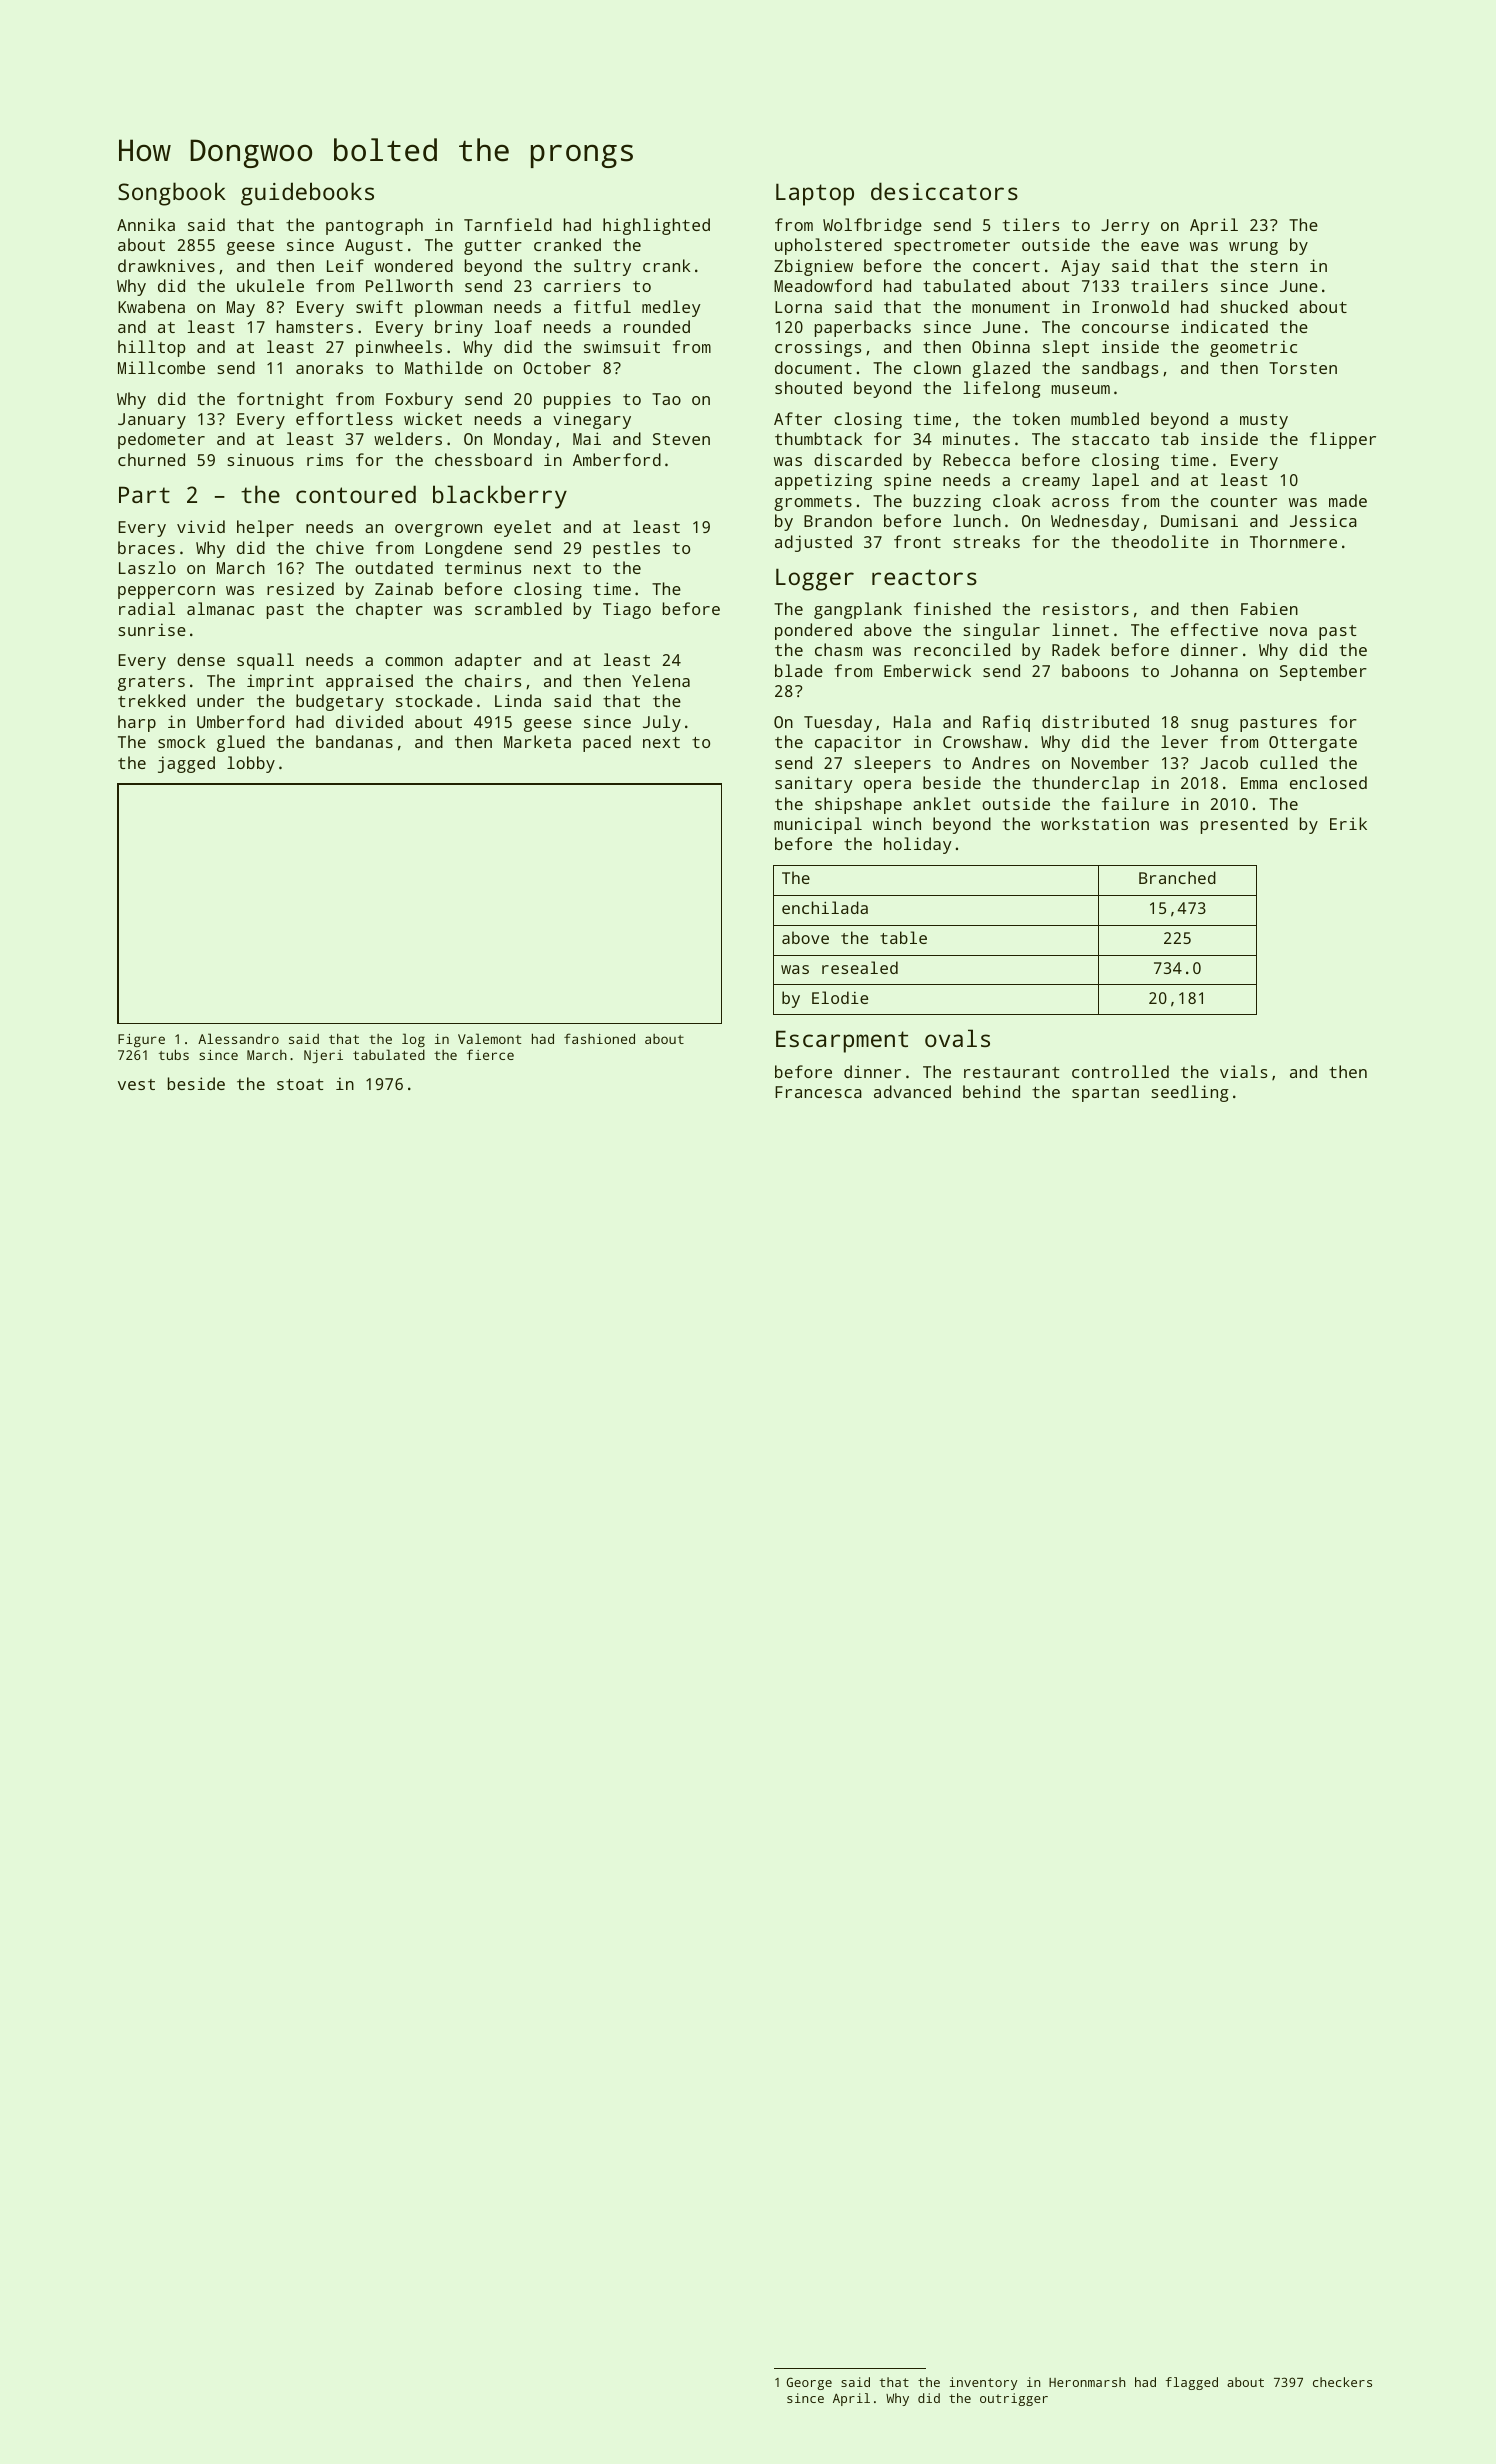 This screenshot has height=2464, width=1496. Describe the element at coordinates (152, 421) in the screenshot. I see `January` at that location.
